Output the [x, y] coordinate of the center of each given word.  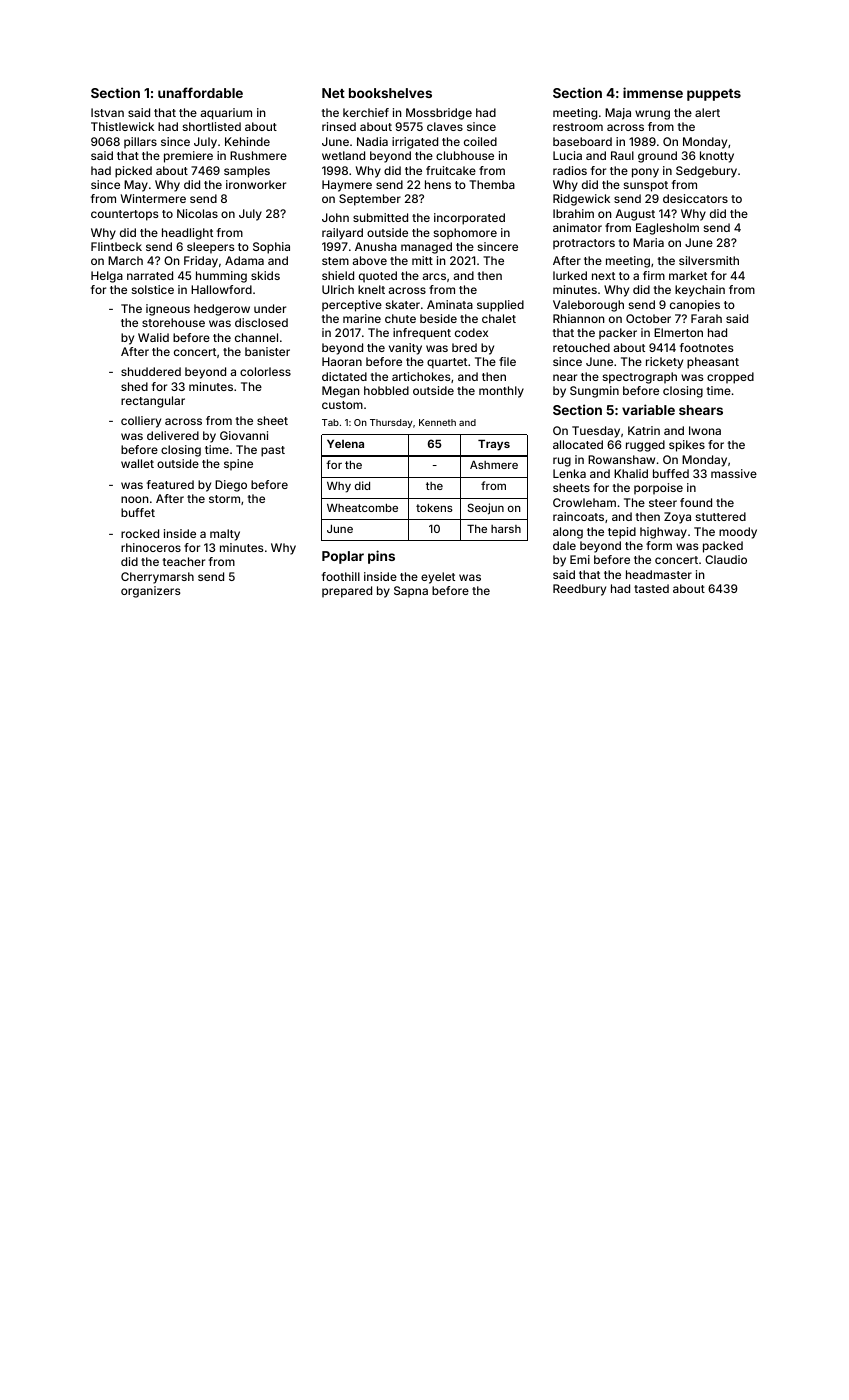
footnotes [706, 347]
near [565, 377]
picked [133, 172]
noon [135, 499]
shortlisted [212, 126]
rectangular [153, 402]
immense [653, 92]
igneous [168, 310]
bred [464, 347]
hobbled [386, 390]
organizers [150, 592]
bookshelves [390, 93]
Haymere [347, 186]
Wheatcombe [362, 507]
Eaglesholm [667, 229]
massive [734, 473]
